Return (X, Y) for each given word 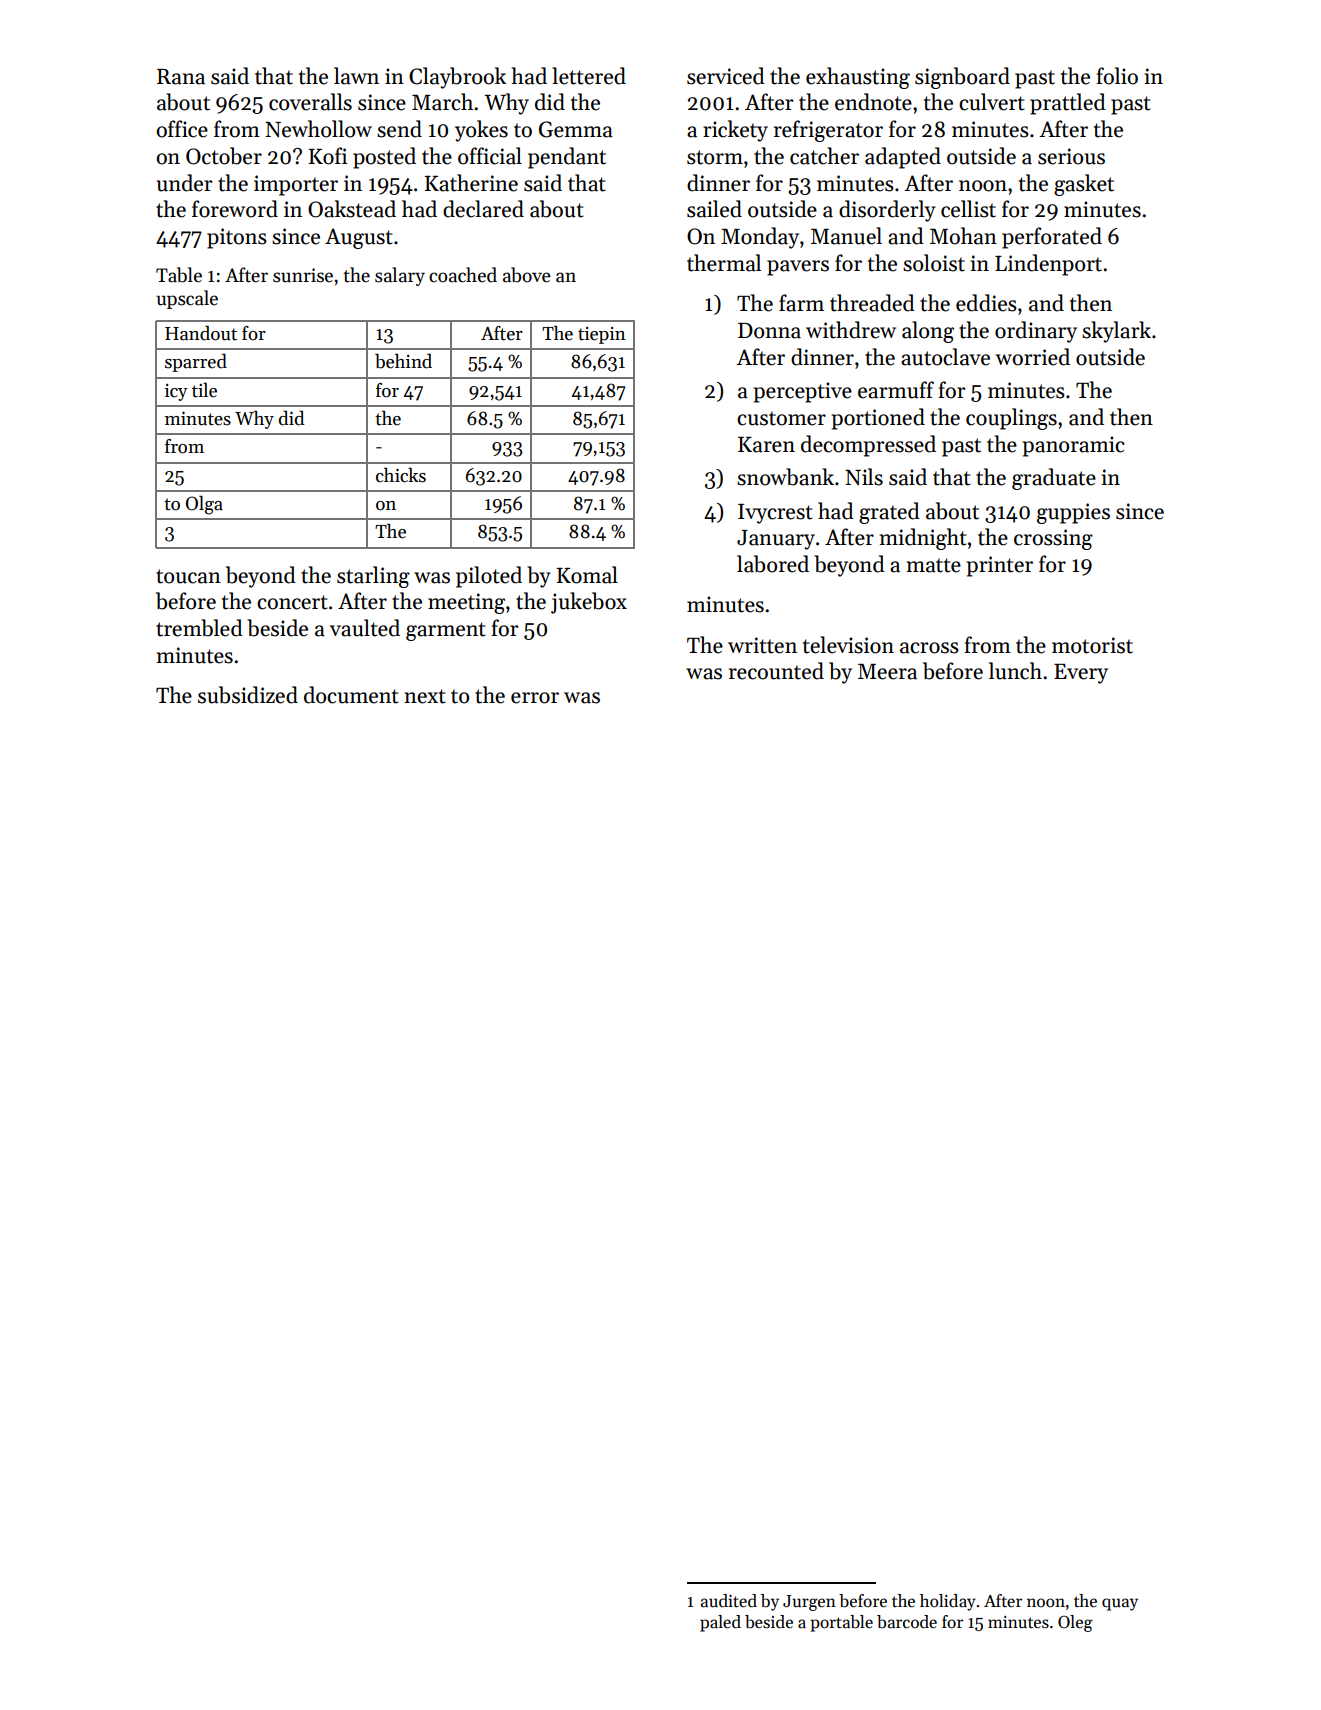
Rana (181, 77)
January (776, 540)
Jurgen (809, 1603)
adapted (903, 158)
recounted (776, 671)
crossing (1053, 539)
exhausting (858, 78)
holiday (948, 1602)
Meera (887, 672)
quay (1120, 1604)
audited (729, 1601)
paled (720, 1623)
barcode (907, 1622)
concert (292, 602)
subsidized (248, 695)
